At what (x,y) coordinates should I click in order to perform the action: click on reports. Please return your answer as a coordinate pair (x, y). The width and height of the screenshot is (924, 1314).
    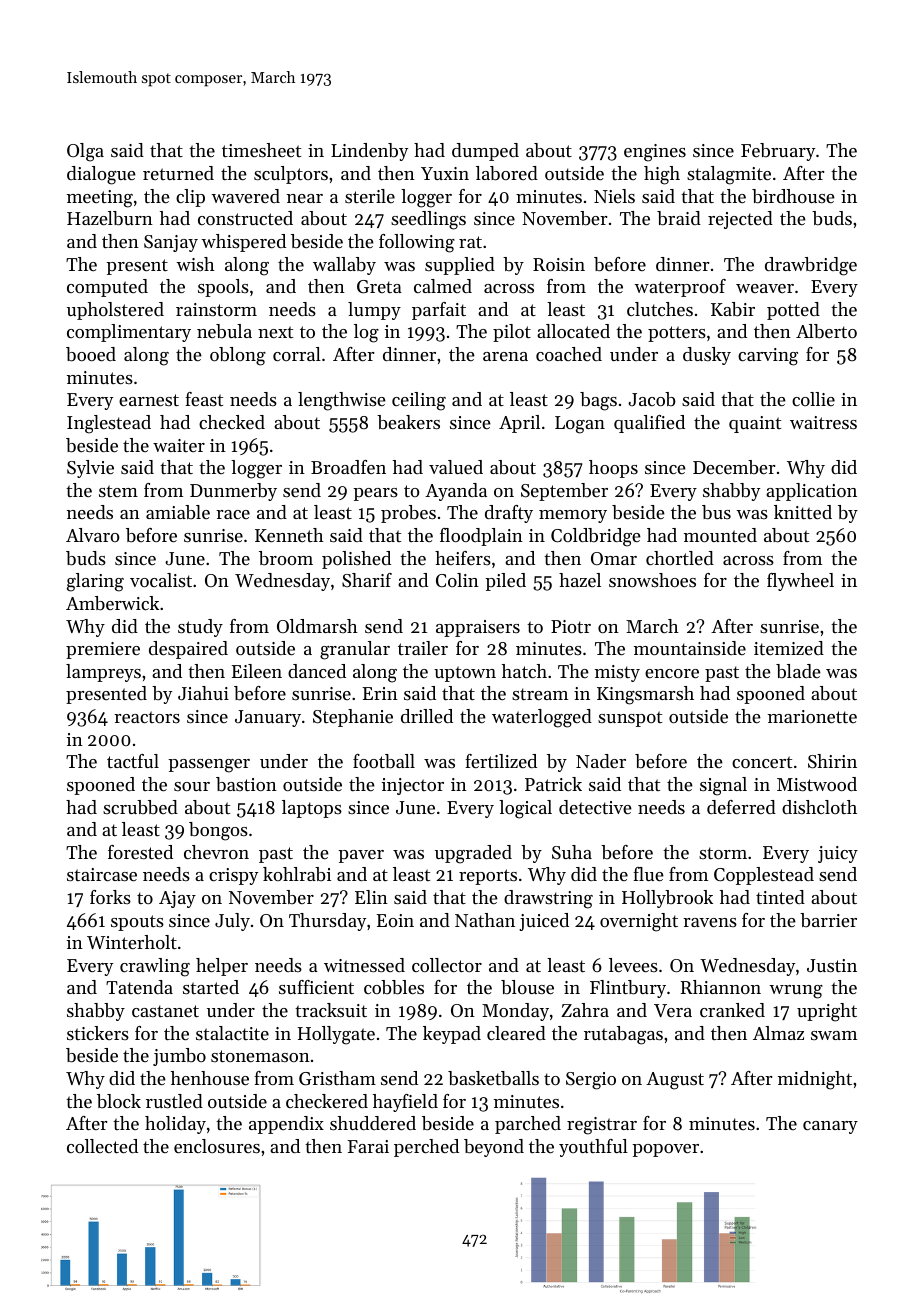
    Looking at the image, I should click on (488, 877).
